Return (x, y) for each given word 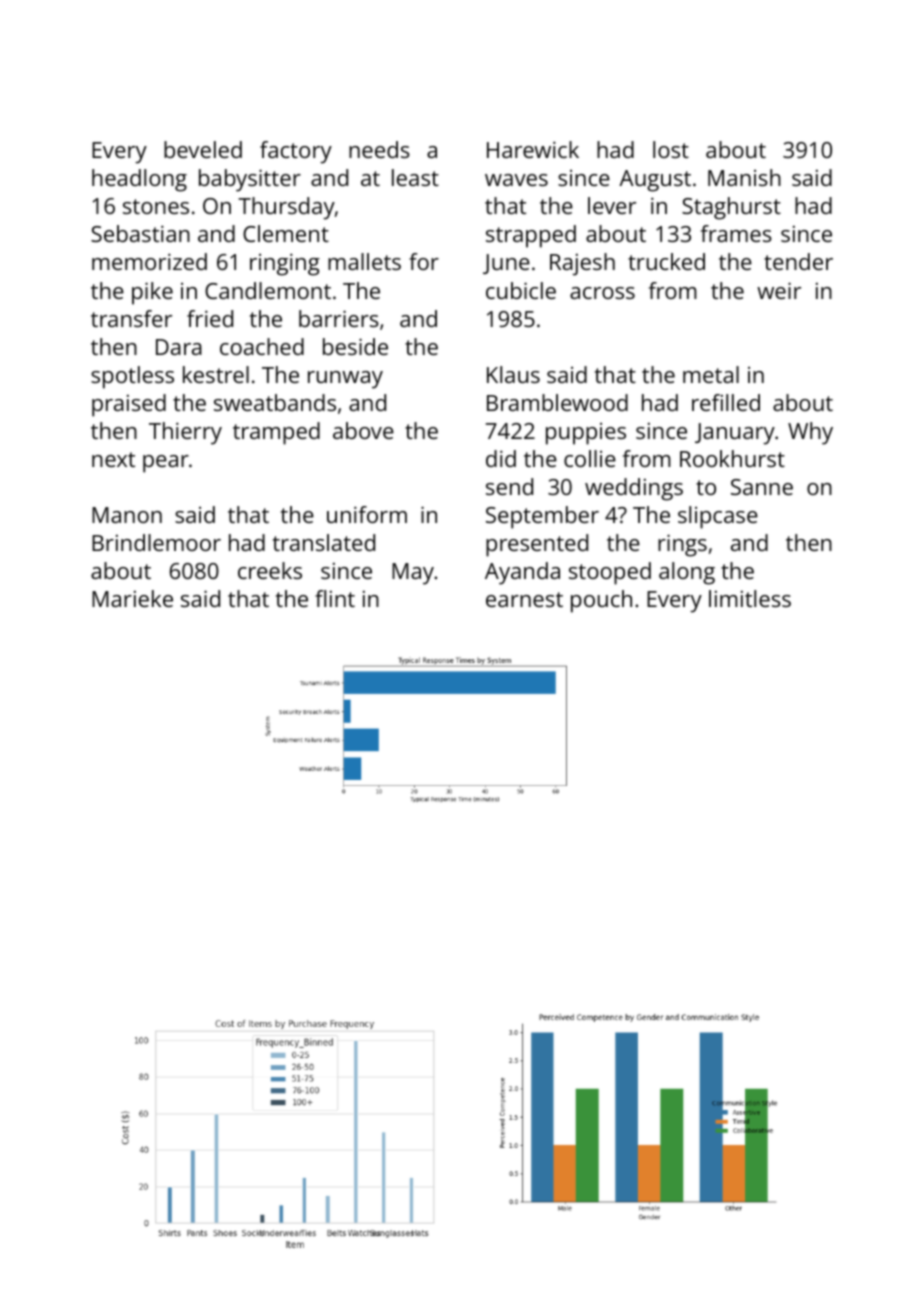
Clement (286, 233)
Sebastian (140, 233)
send (509, 486)
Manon (127, 515)
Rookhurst (732, 458)
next (113, 459)
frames (736, 233)
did (501, 458)
